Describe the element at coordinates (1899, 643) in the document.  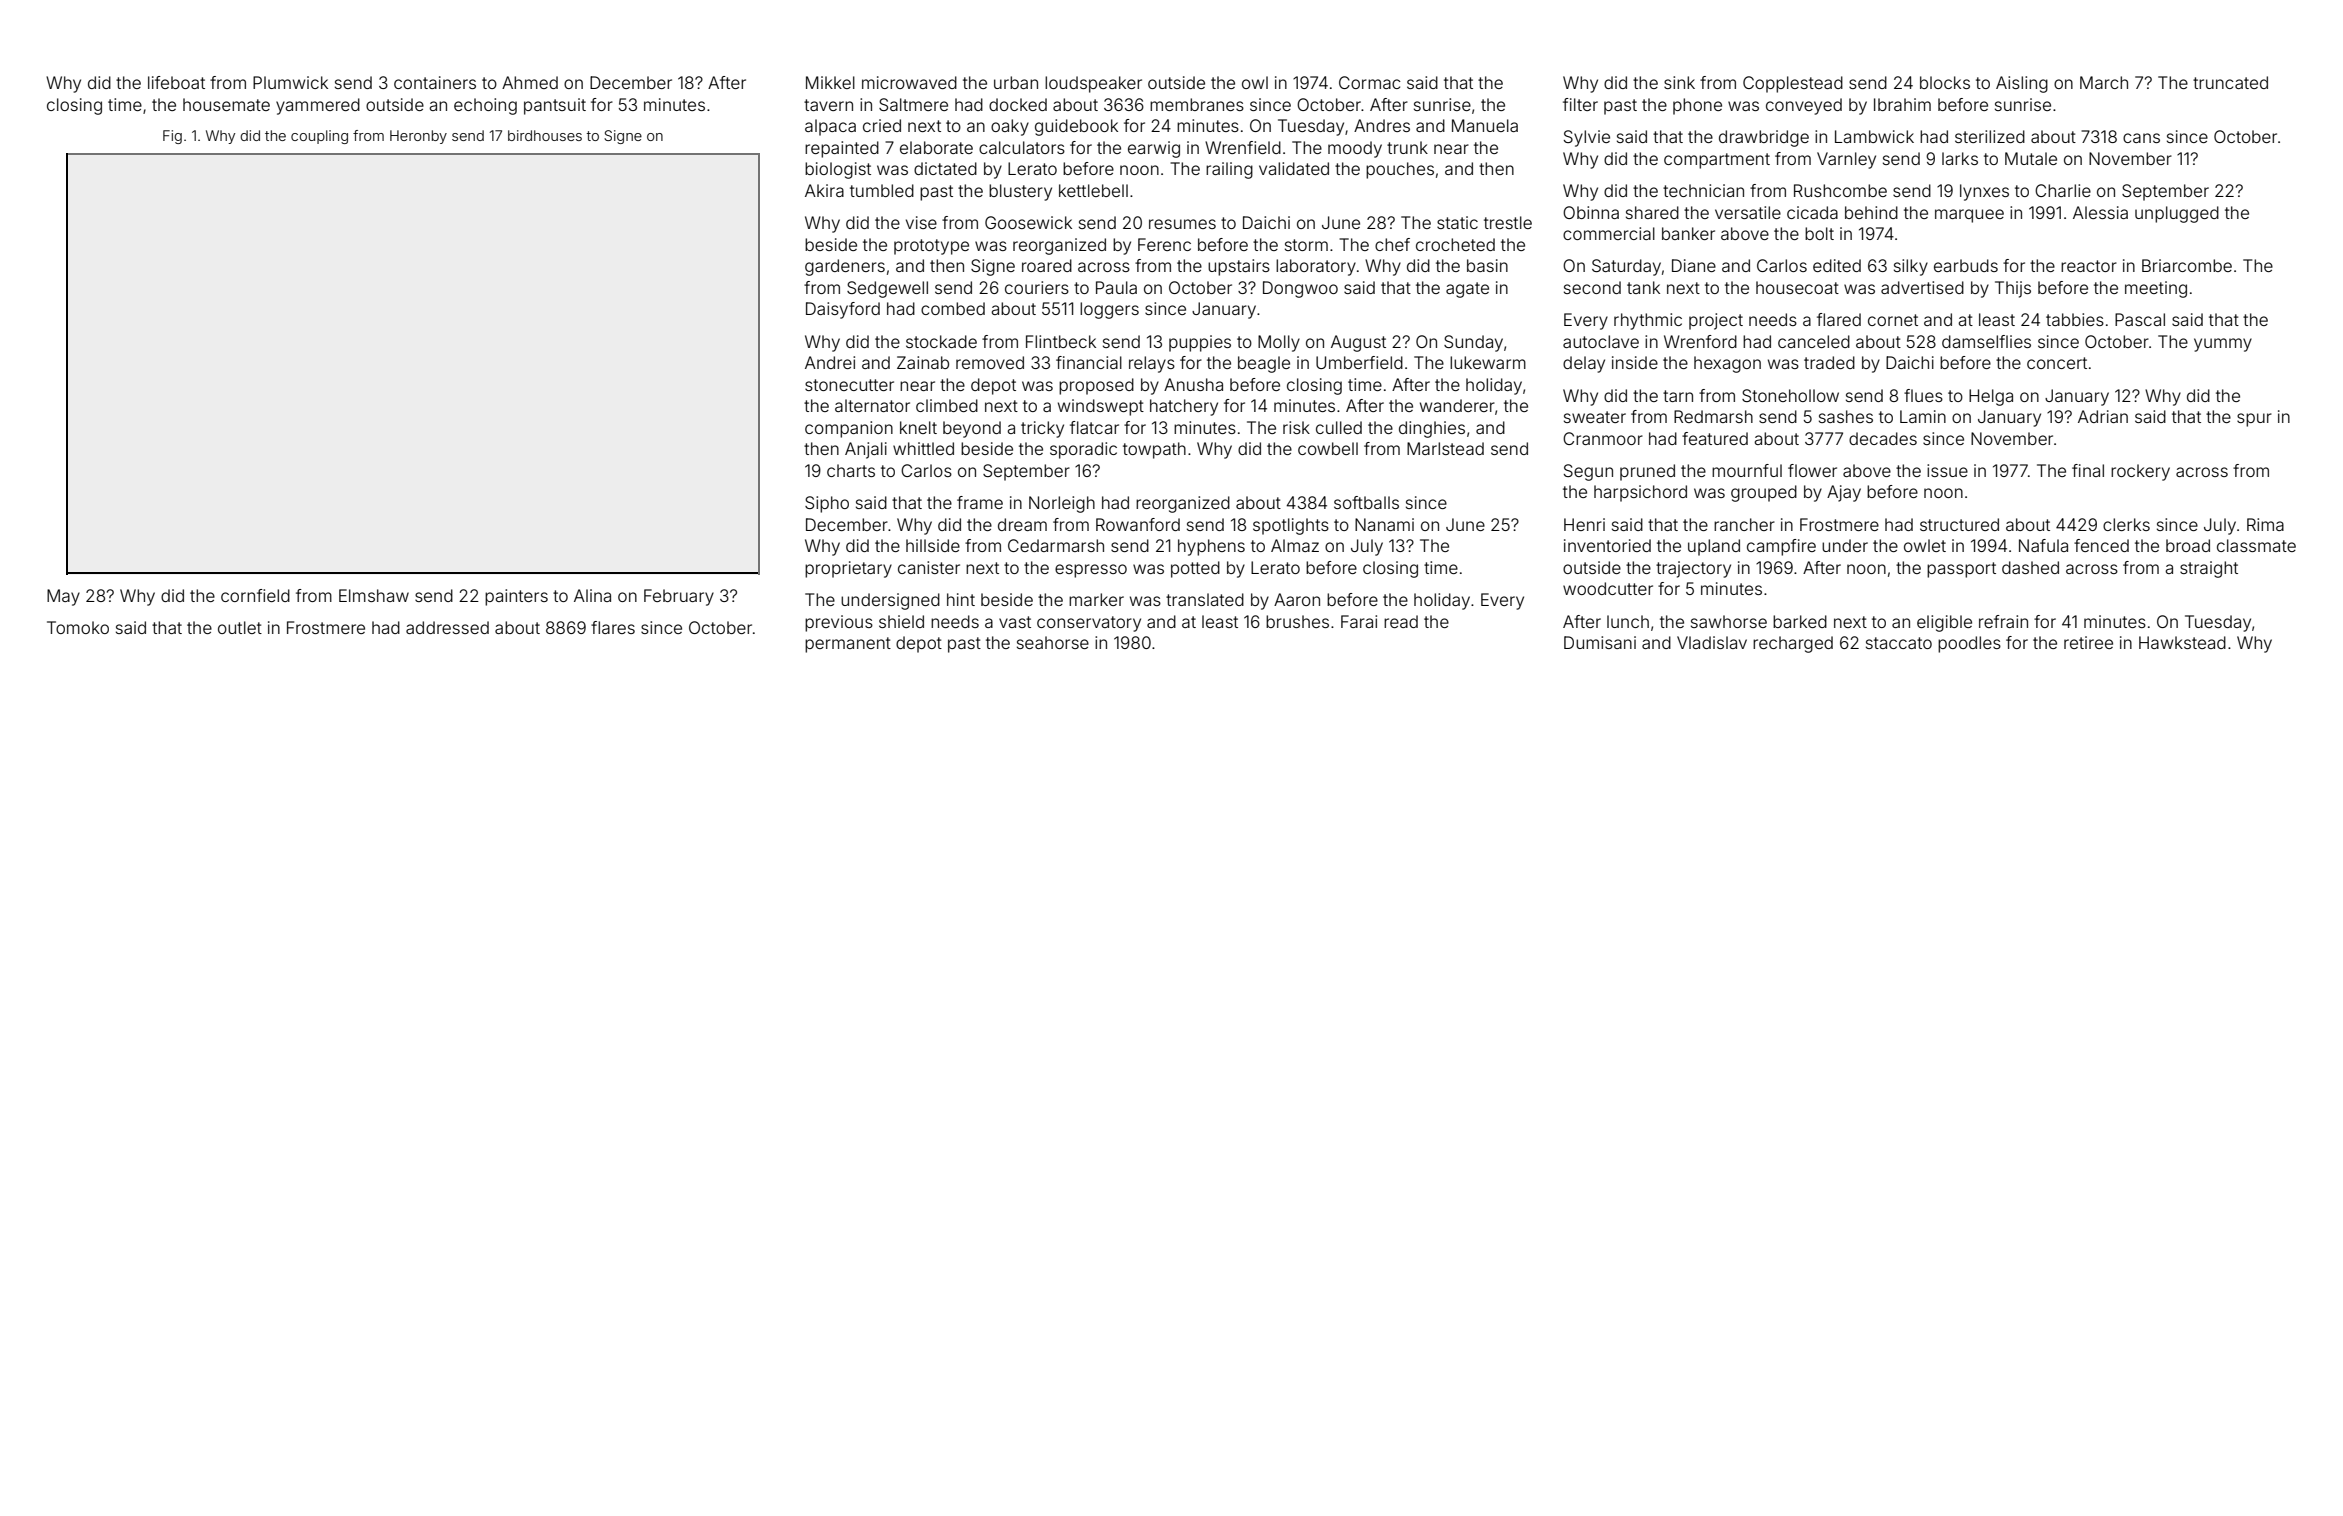
I see `staccato` at that location.
